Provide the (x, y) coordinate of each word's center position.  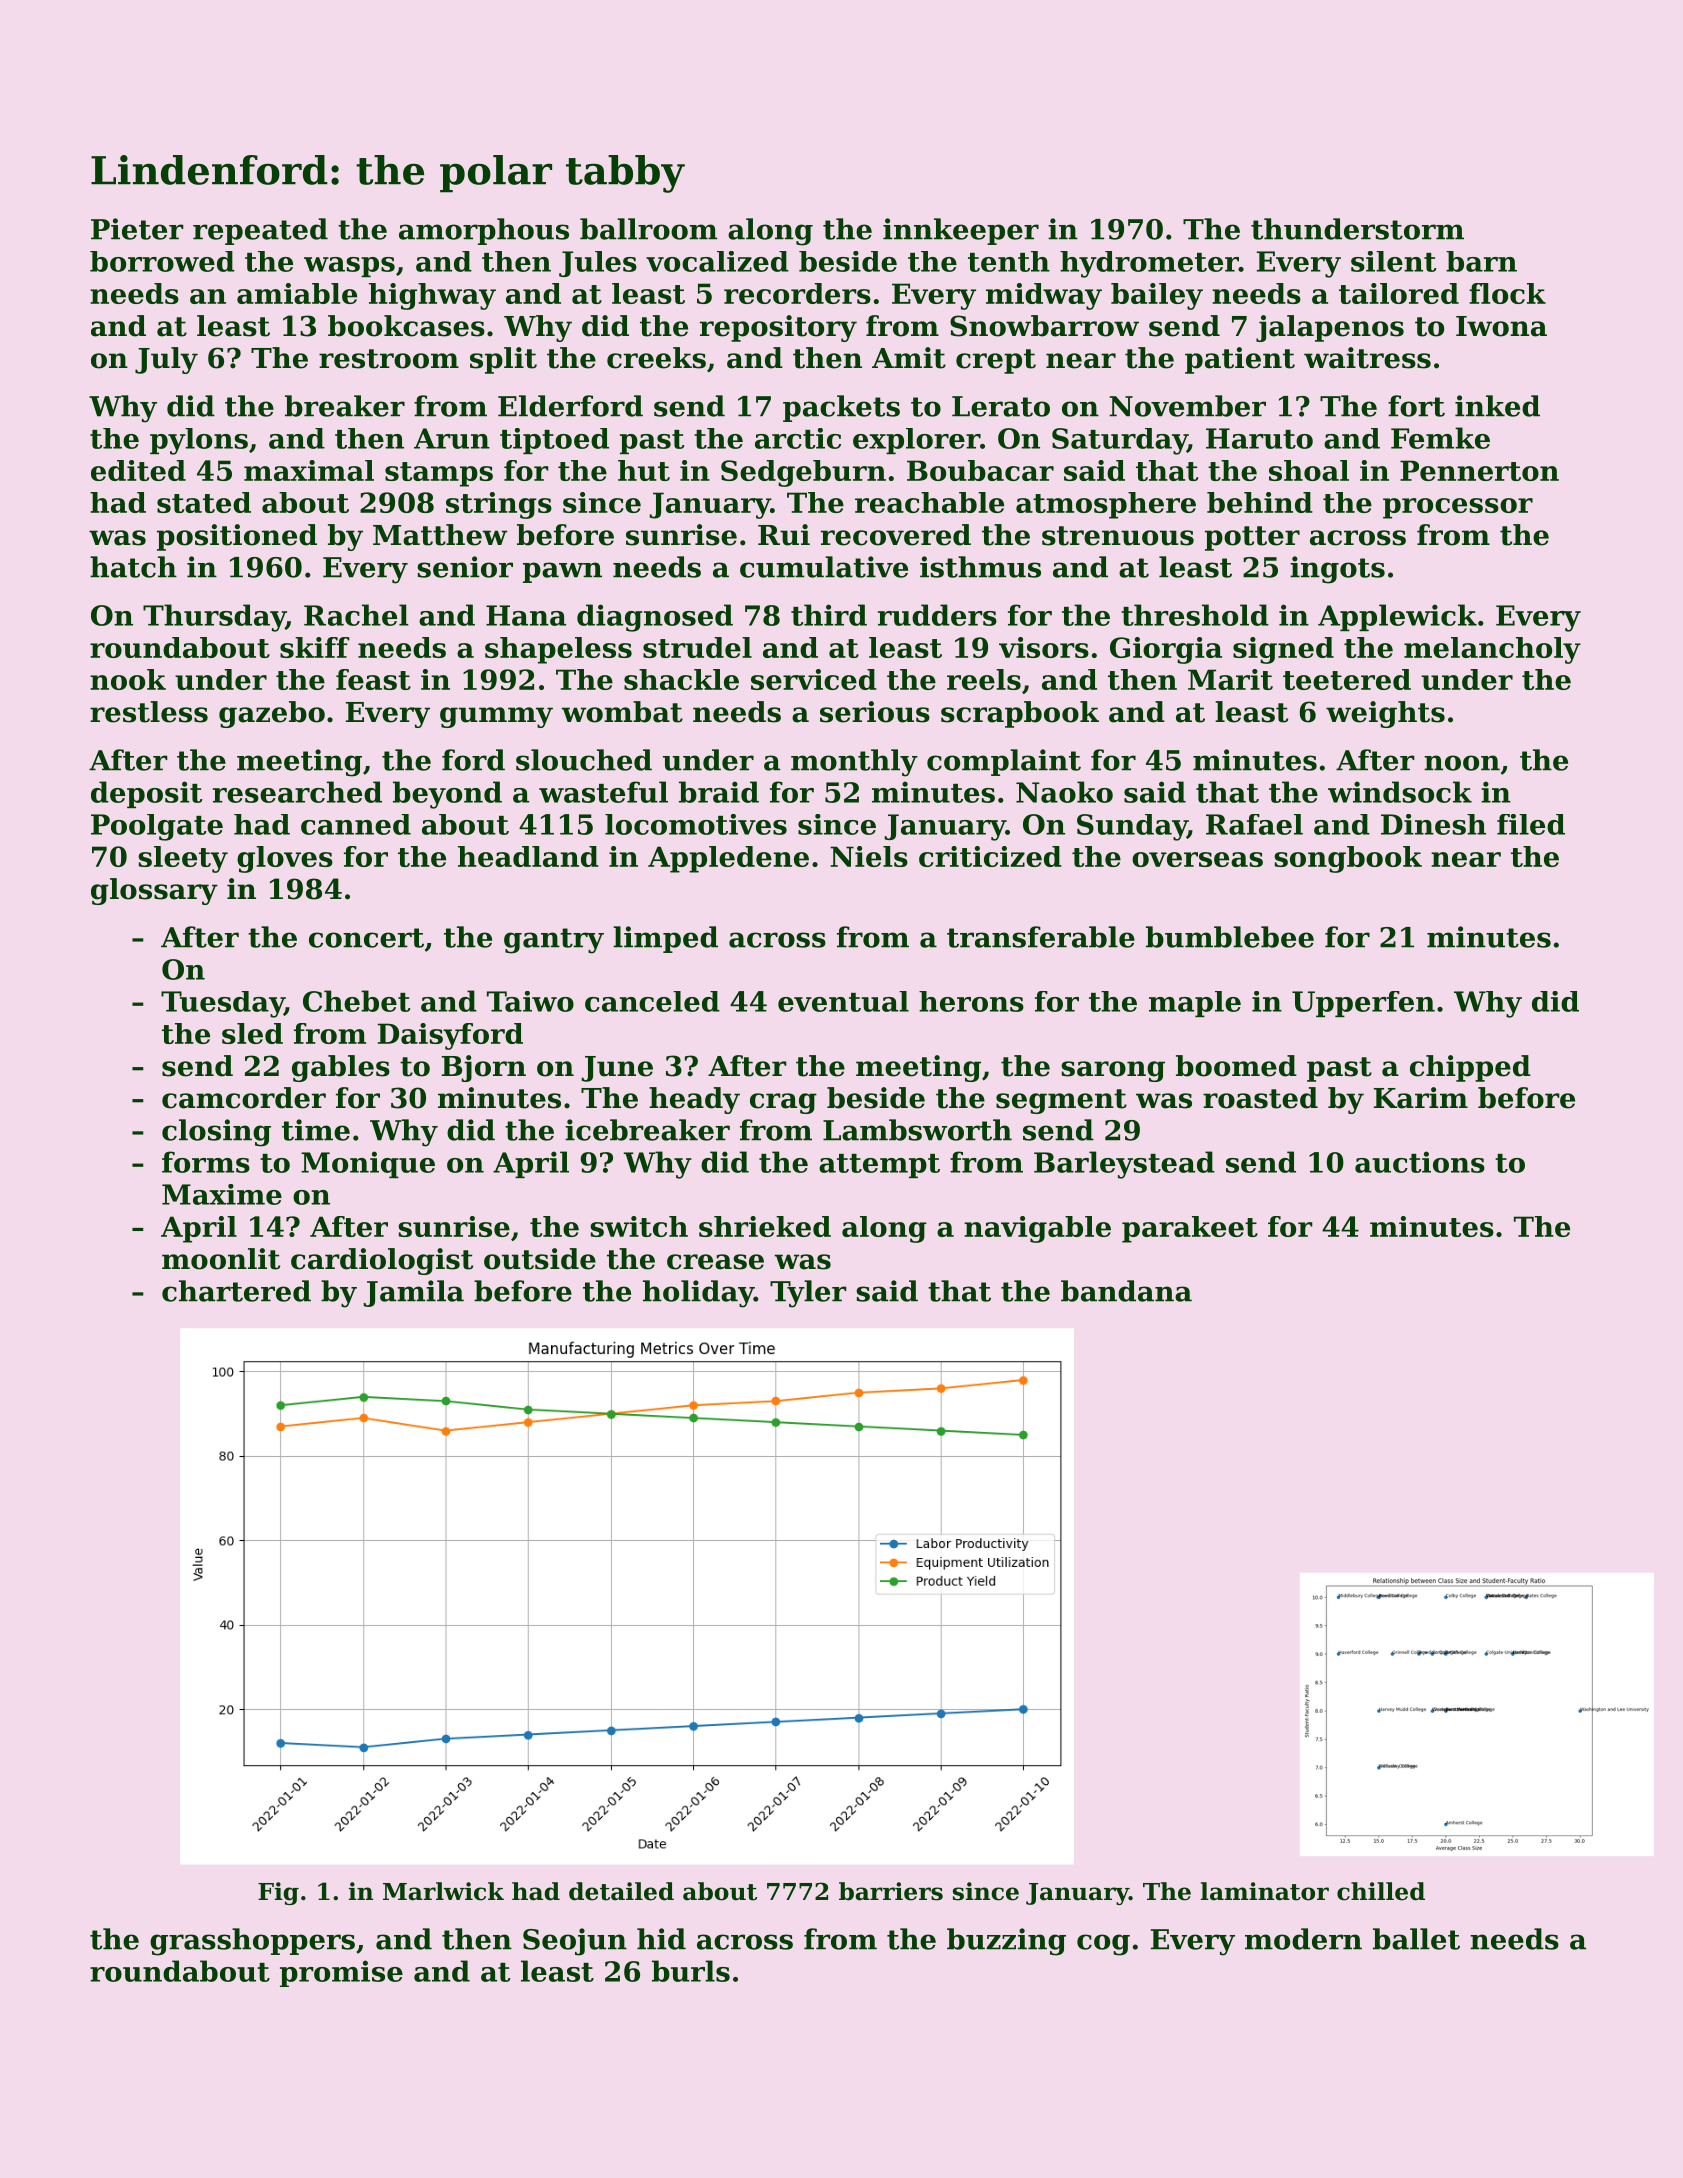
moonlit (221, 1259)
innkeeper (961, 231)
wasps (349, 267)
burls (691, 1971)
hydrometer (1149, 264)
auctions (1420, 1162)
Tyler (808, 1294)
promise (341, 1973)
